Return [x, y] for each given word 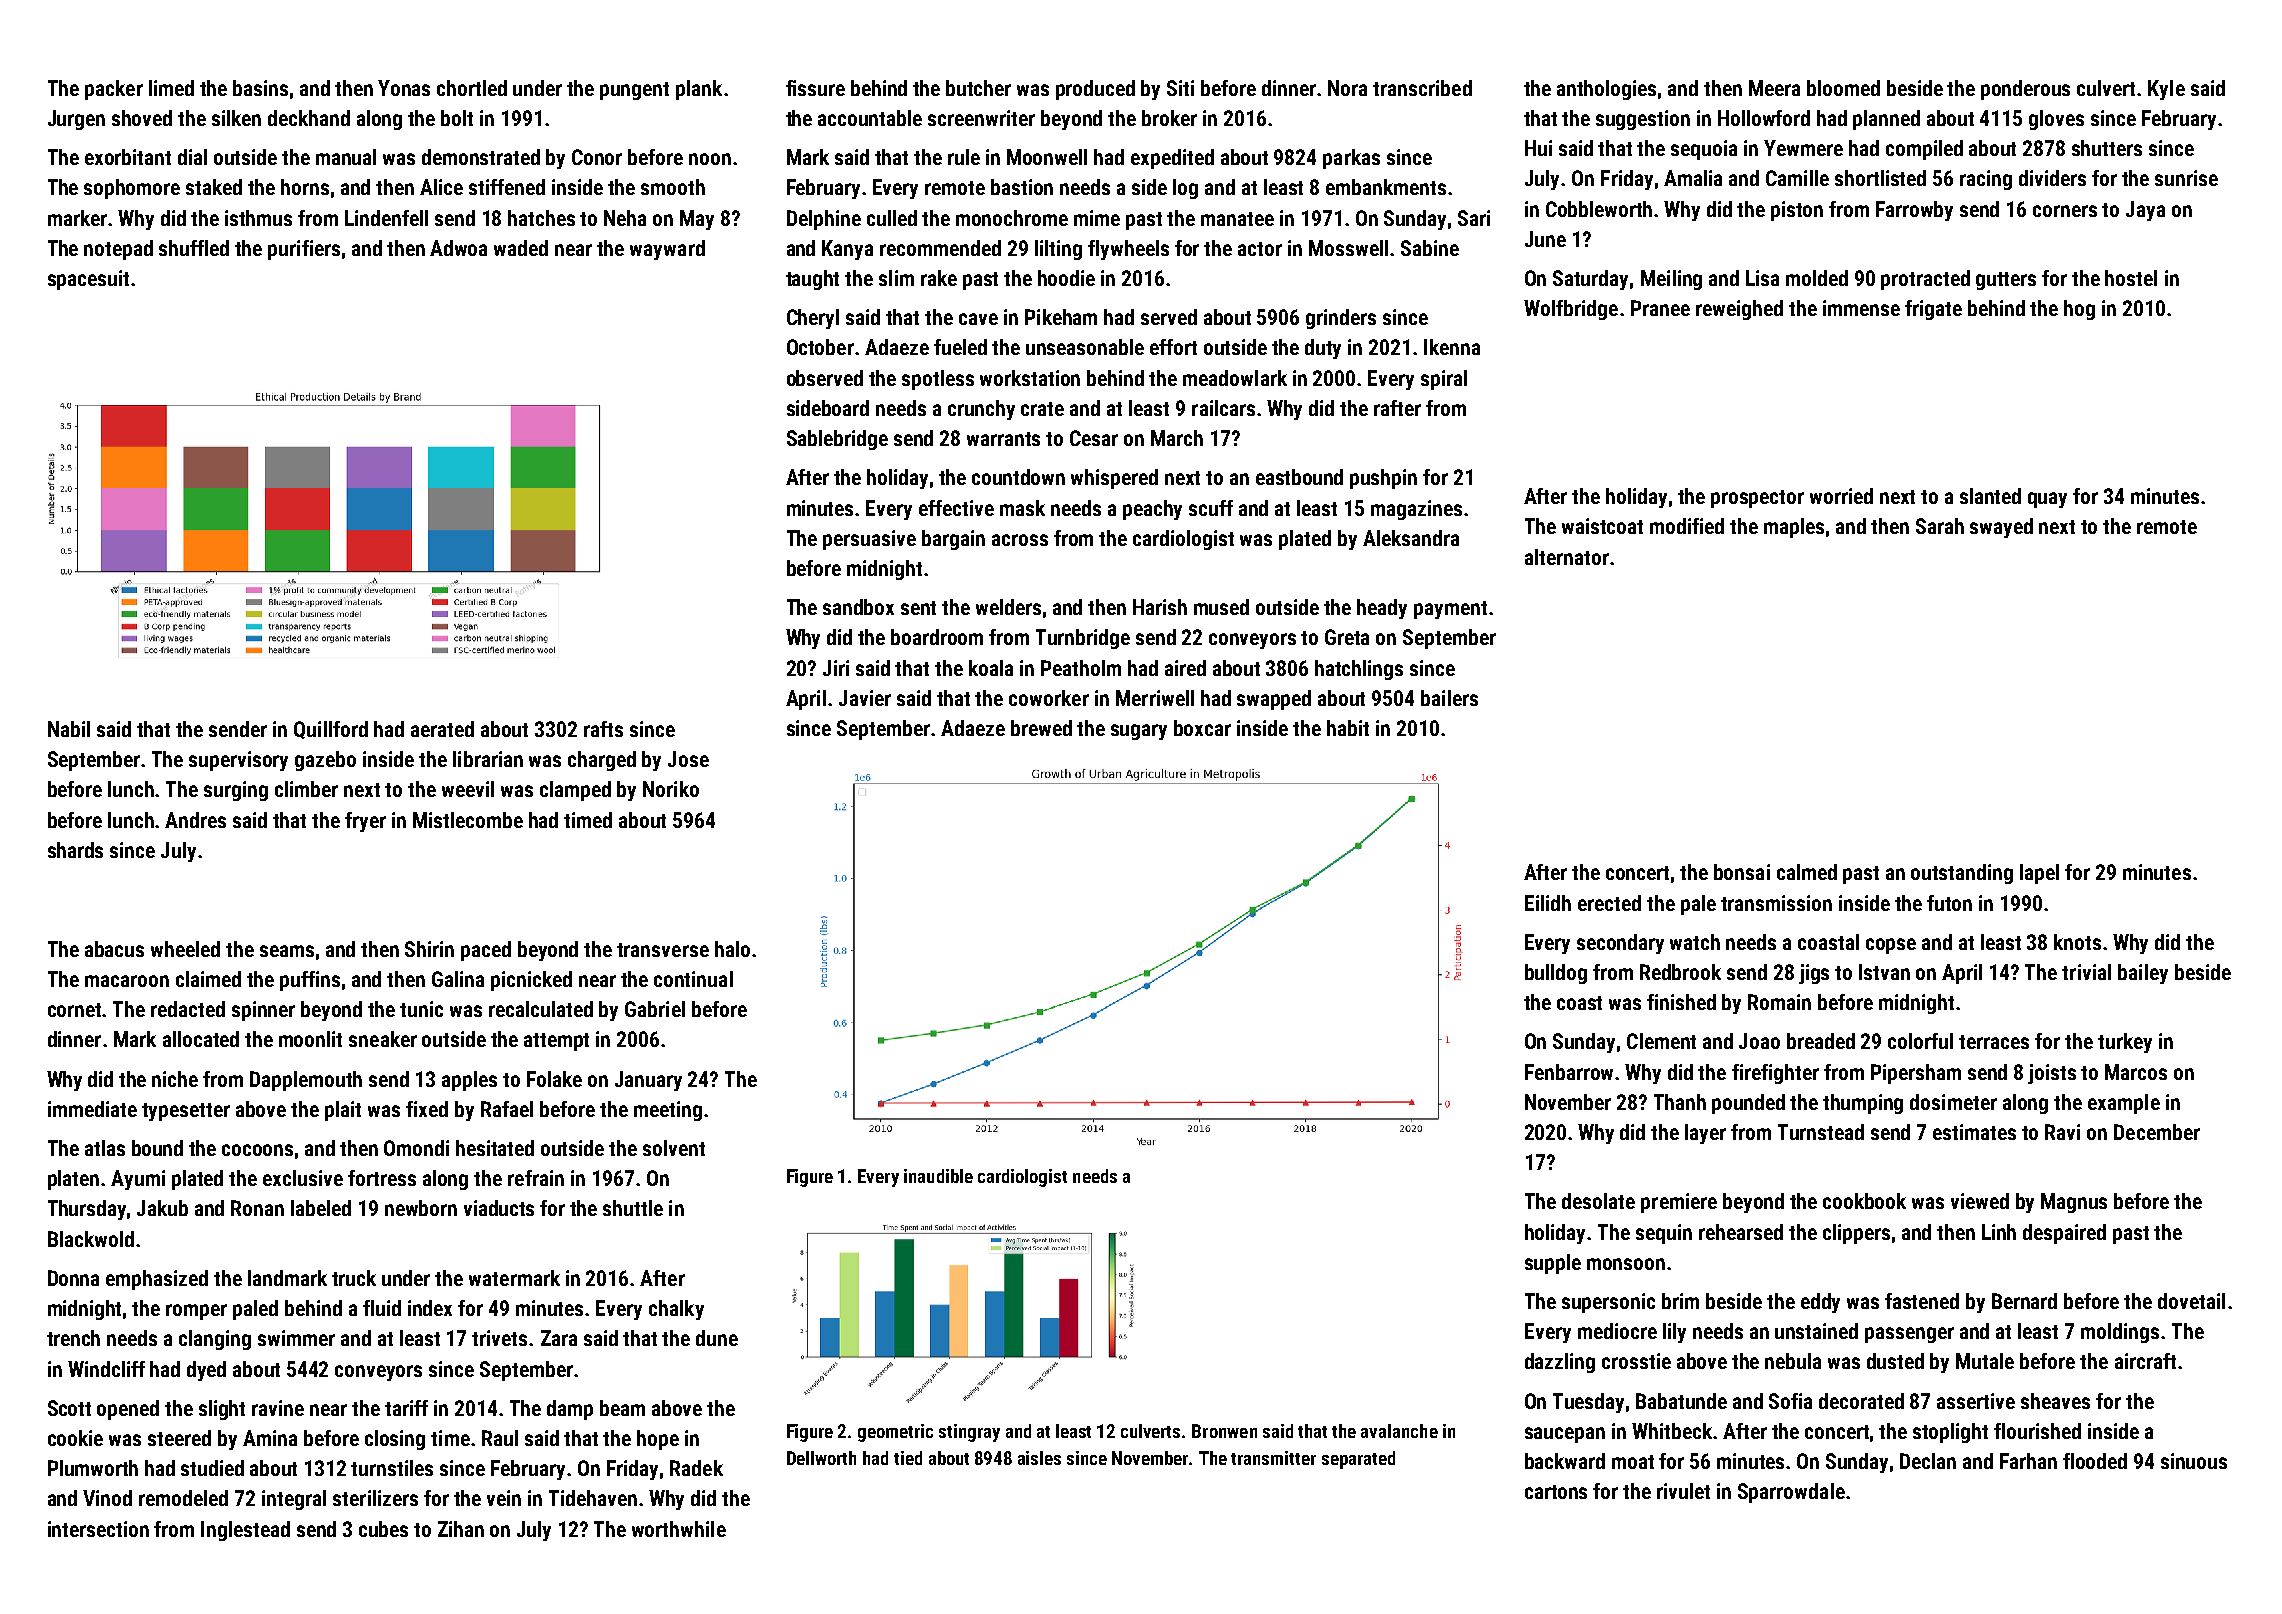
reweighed [1739, 310]
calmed [1807, 872]
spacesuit [88, 280]
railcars [1223, 408]
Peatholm [1081, 668]
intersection [98, 1529]
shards [75, 850]
